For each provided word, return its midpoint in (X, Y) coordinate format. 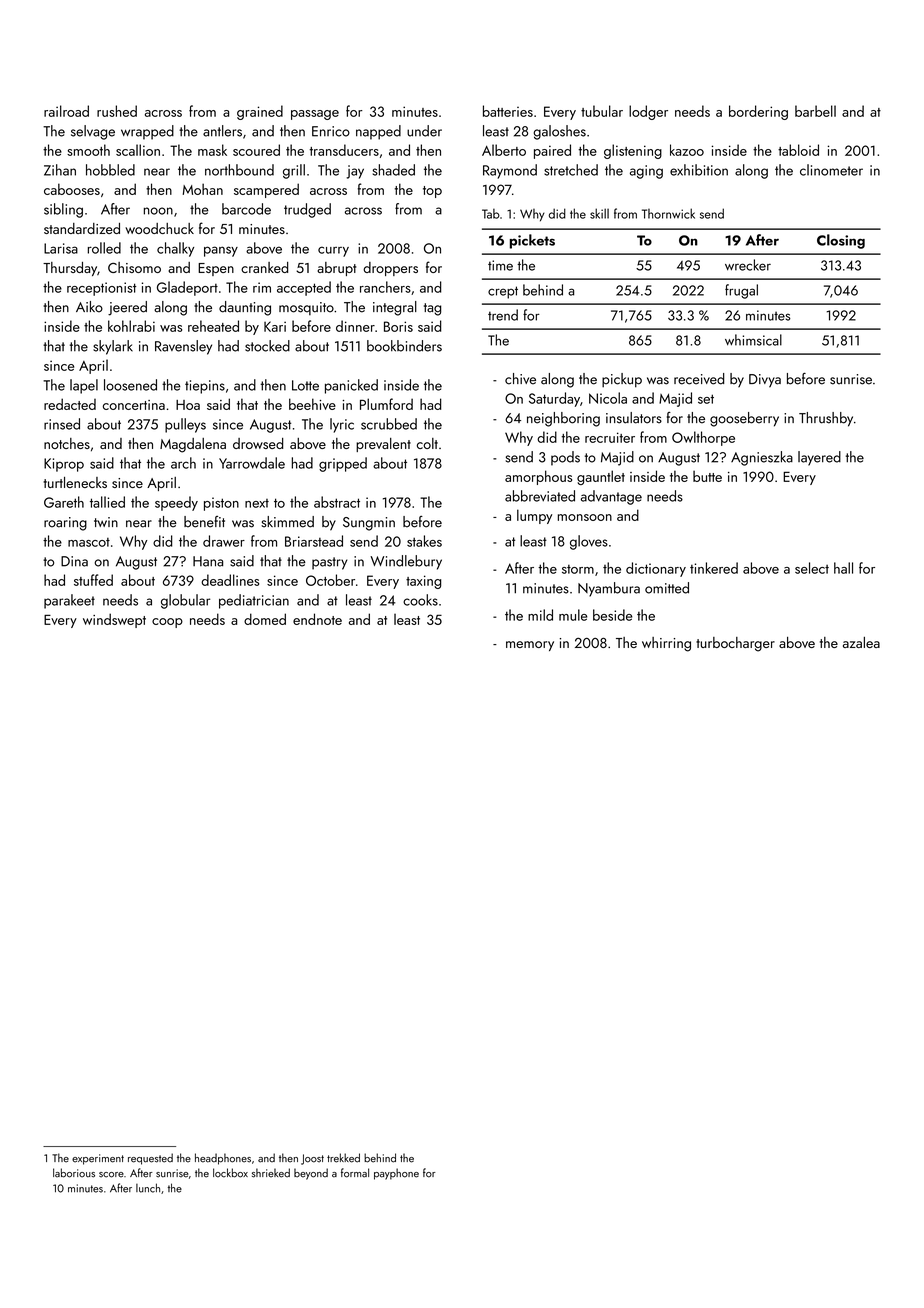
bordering (758, 112)
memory (530, 646)
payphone (396, 1174)
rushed (117, 111)
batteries (508, 111)
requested (150, 1159)
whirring (666, 644)
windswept (114, 620)
